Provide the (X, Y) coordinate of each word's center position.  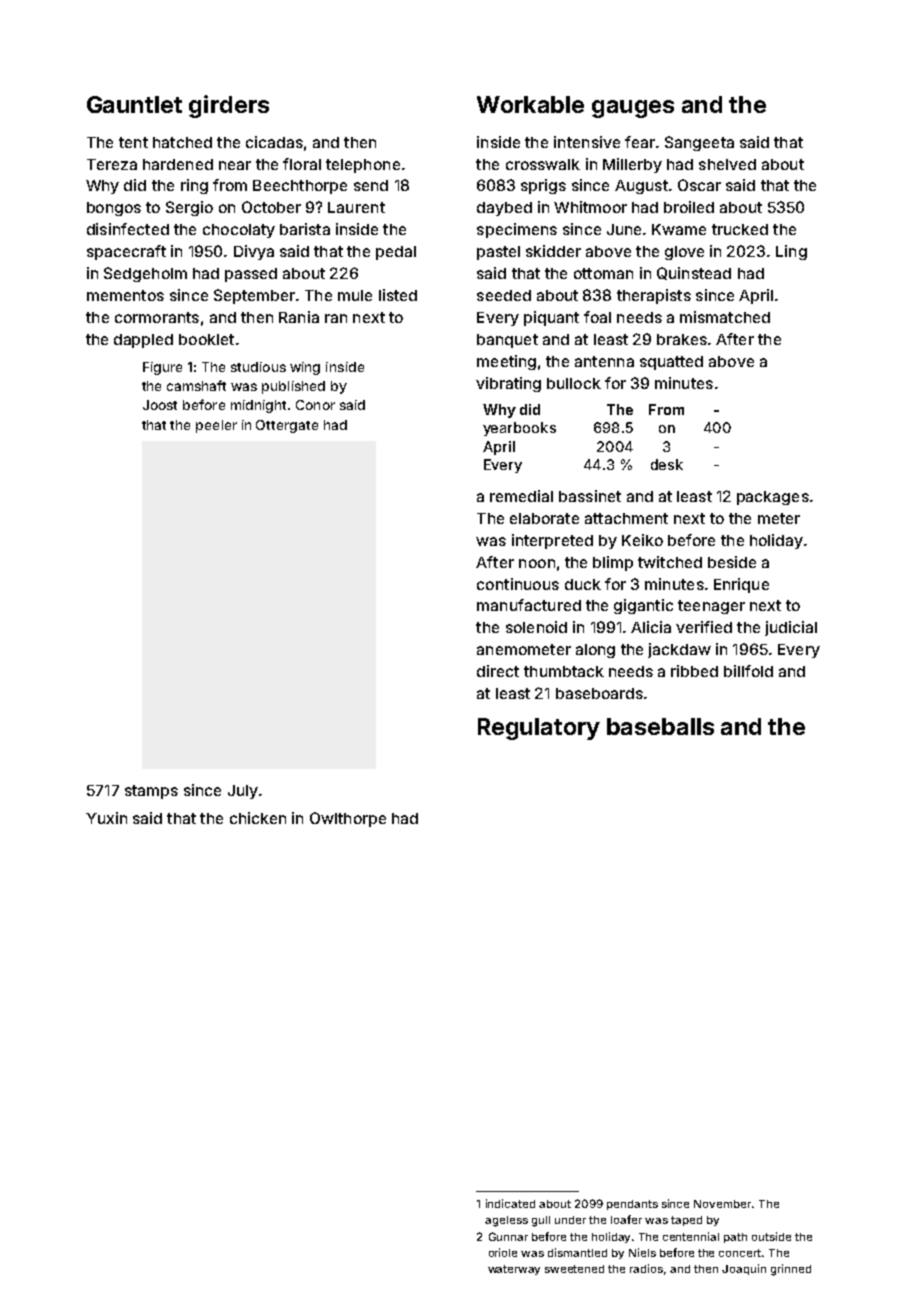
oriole (503, 1252)
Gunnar (508, 1236)
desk (667, 464)
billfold (748, 671)
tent (133, 142)
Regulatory (539, 729)
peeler (216, 426)
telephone (363, 166)
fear (640, 142)
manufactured (529, 605)
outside (771, 1236)
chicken (258, 818)
